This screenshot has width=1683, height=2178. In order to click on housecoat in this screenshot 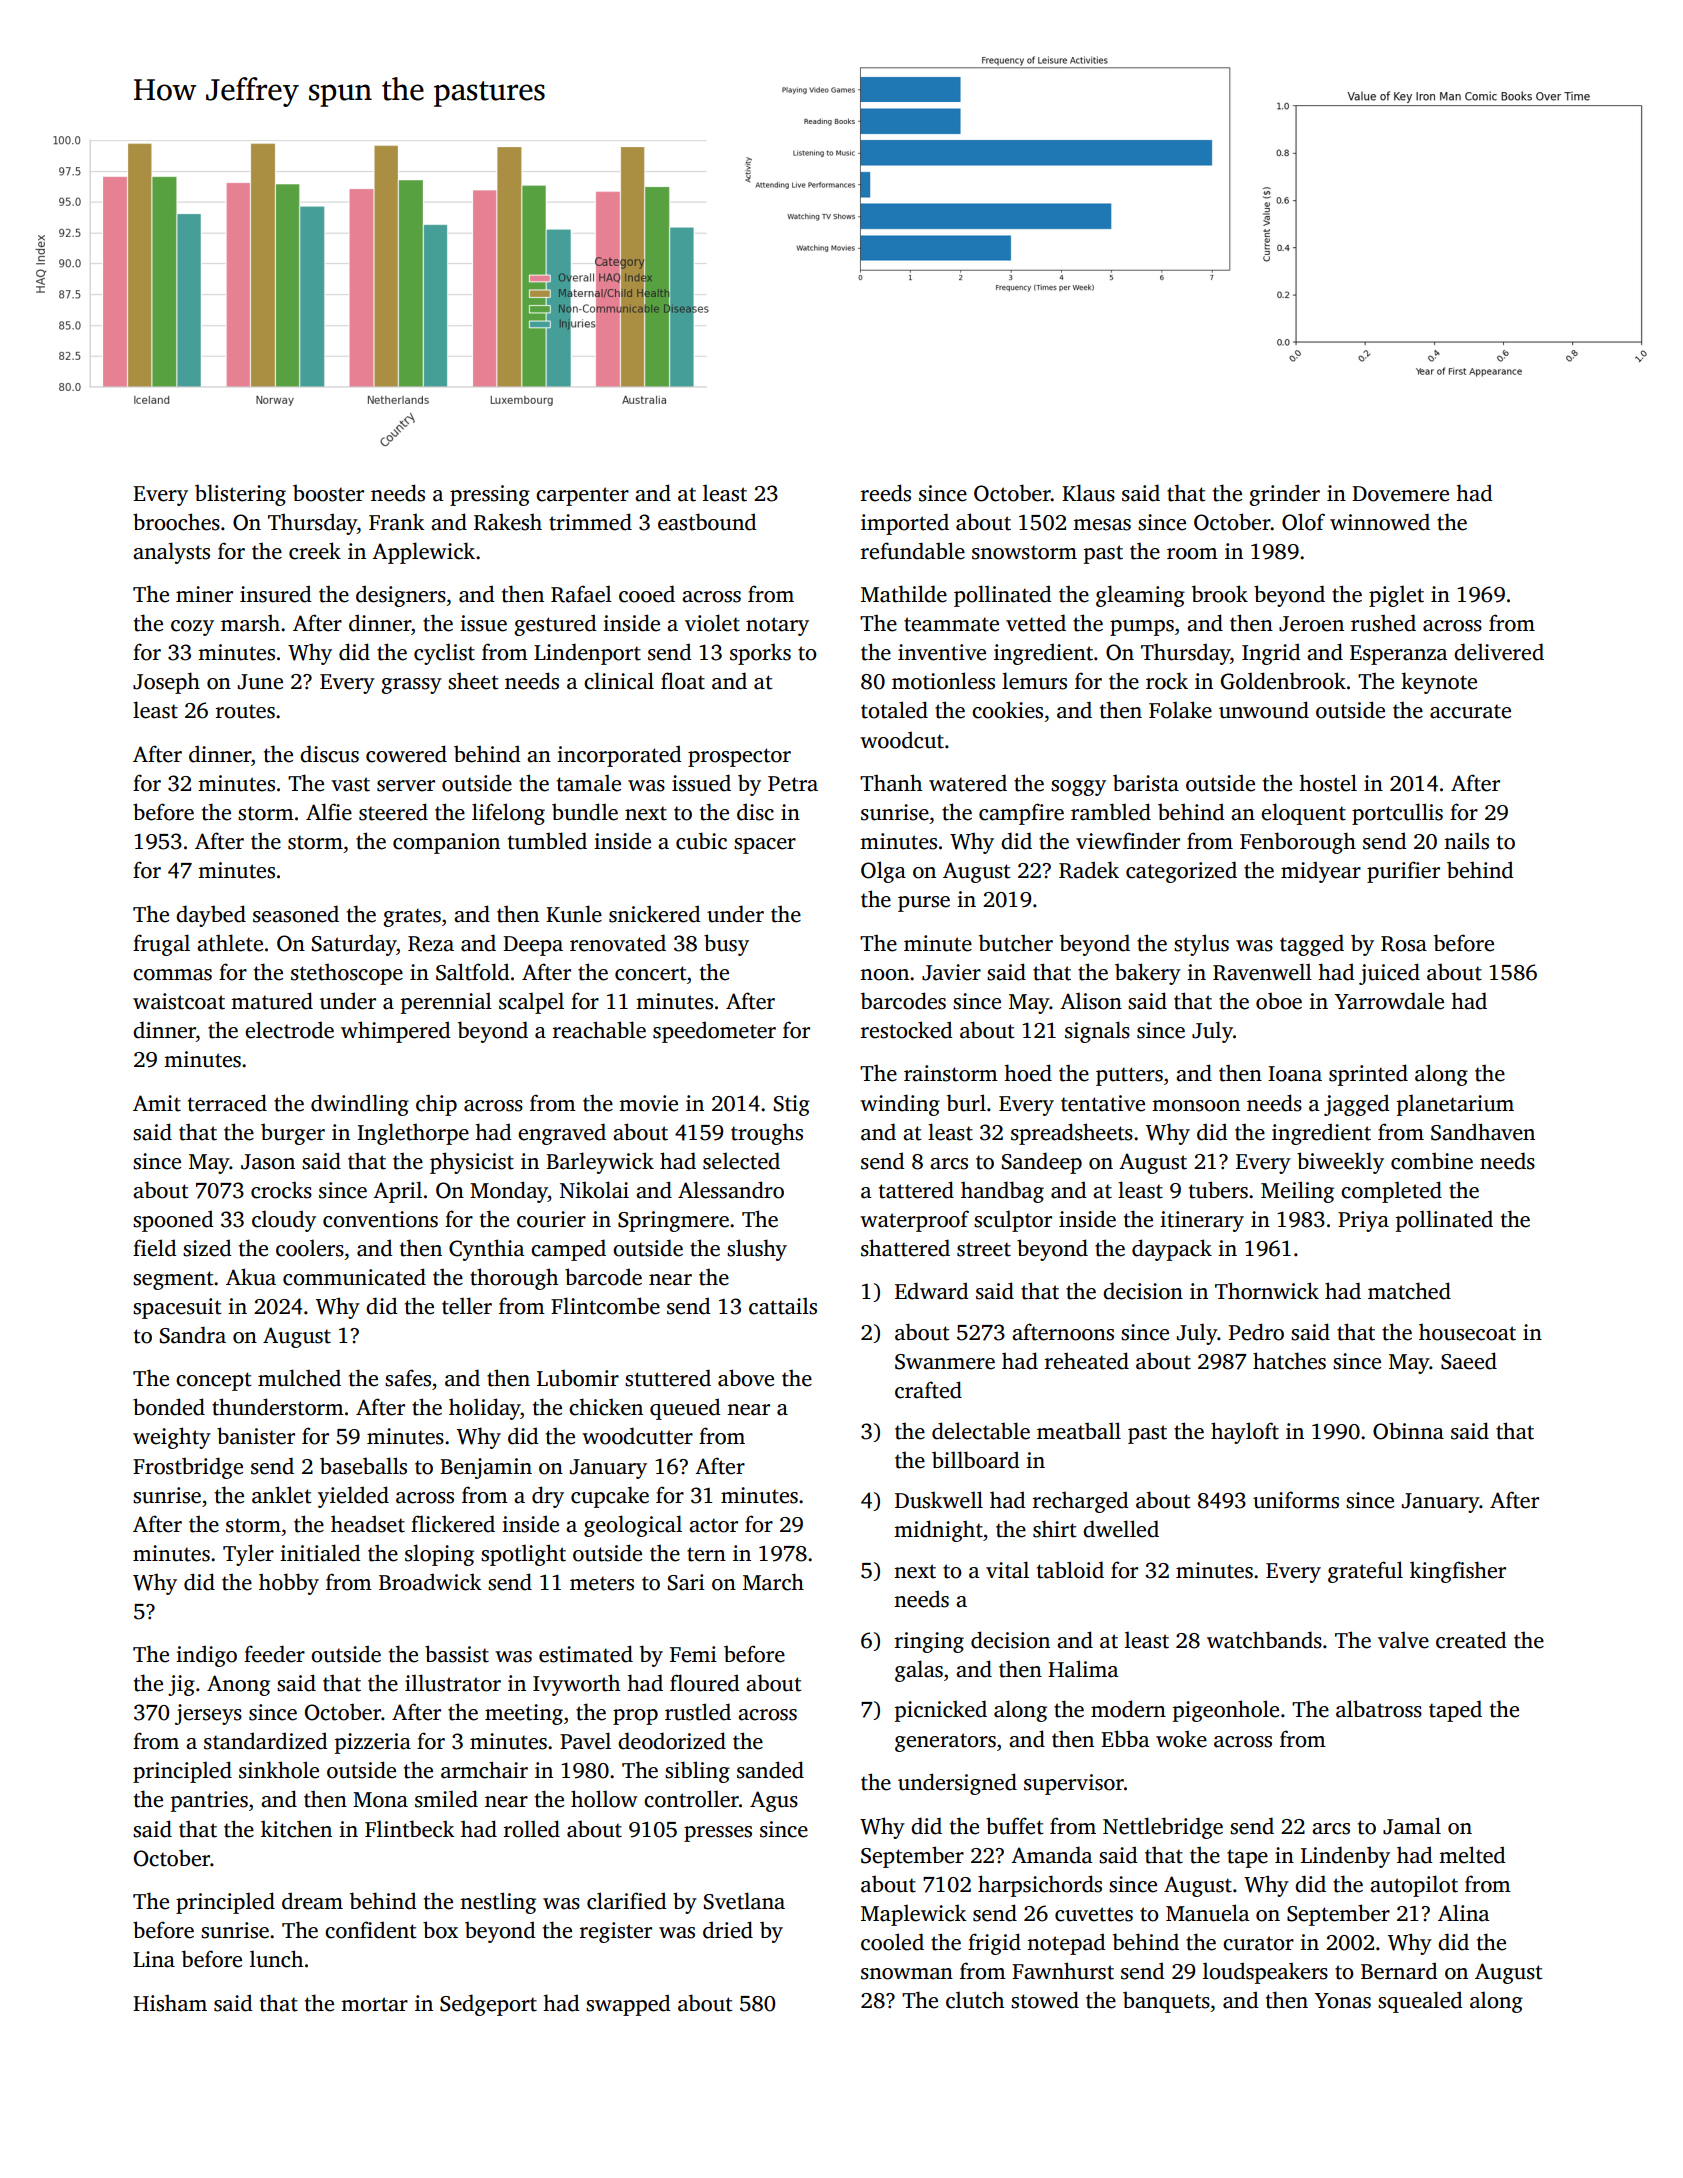, I will do `click(1467, 1332)`.
